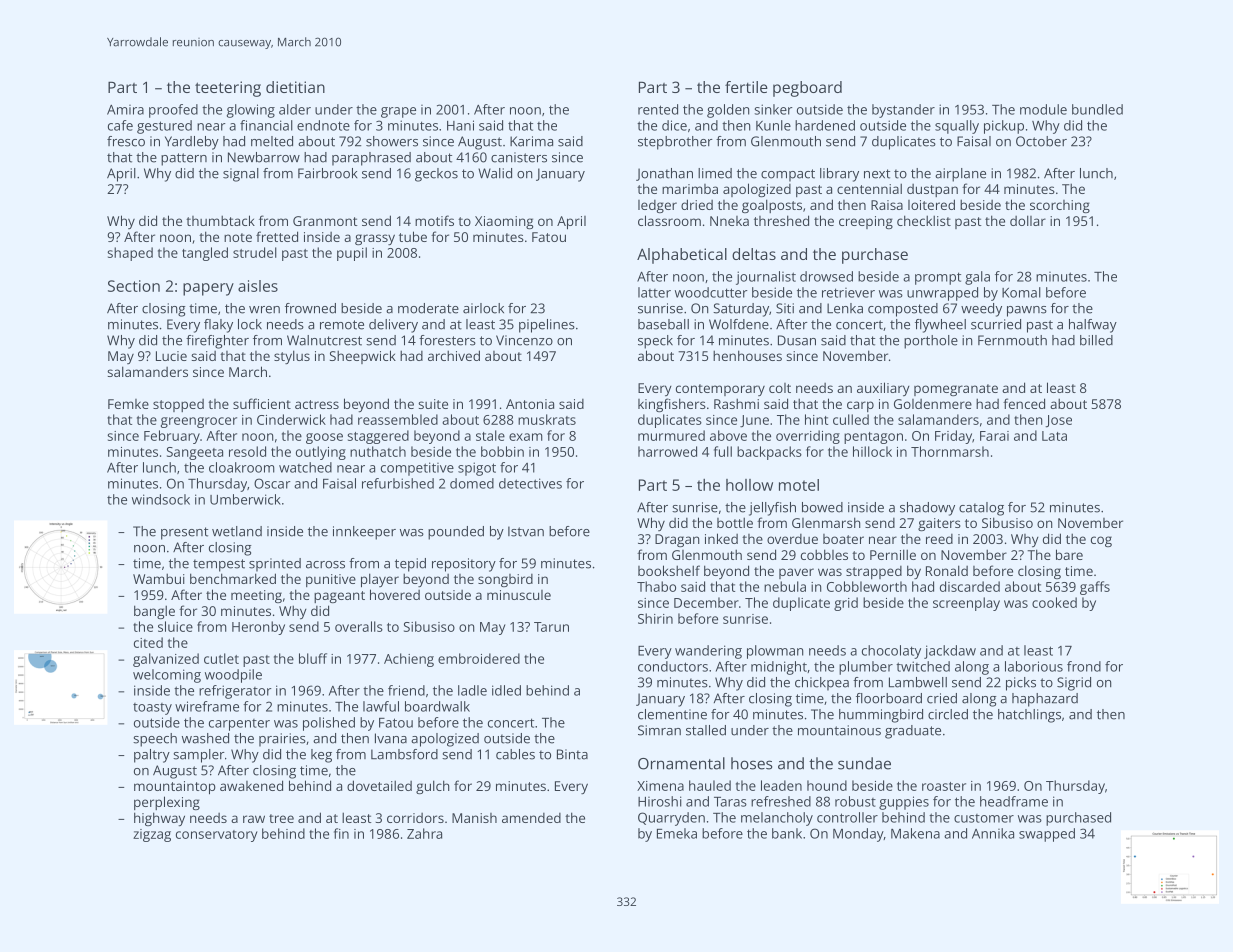  What do you see at coordinates (1047, 835) in the screenshot?
I see `swapped` at bounding box center [1047, 835].
